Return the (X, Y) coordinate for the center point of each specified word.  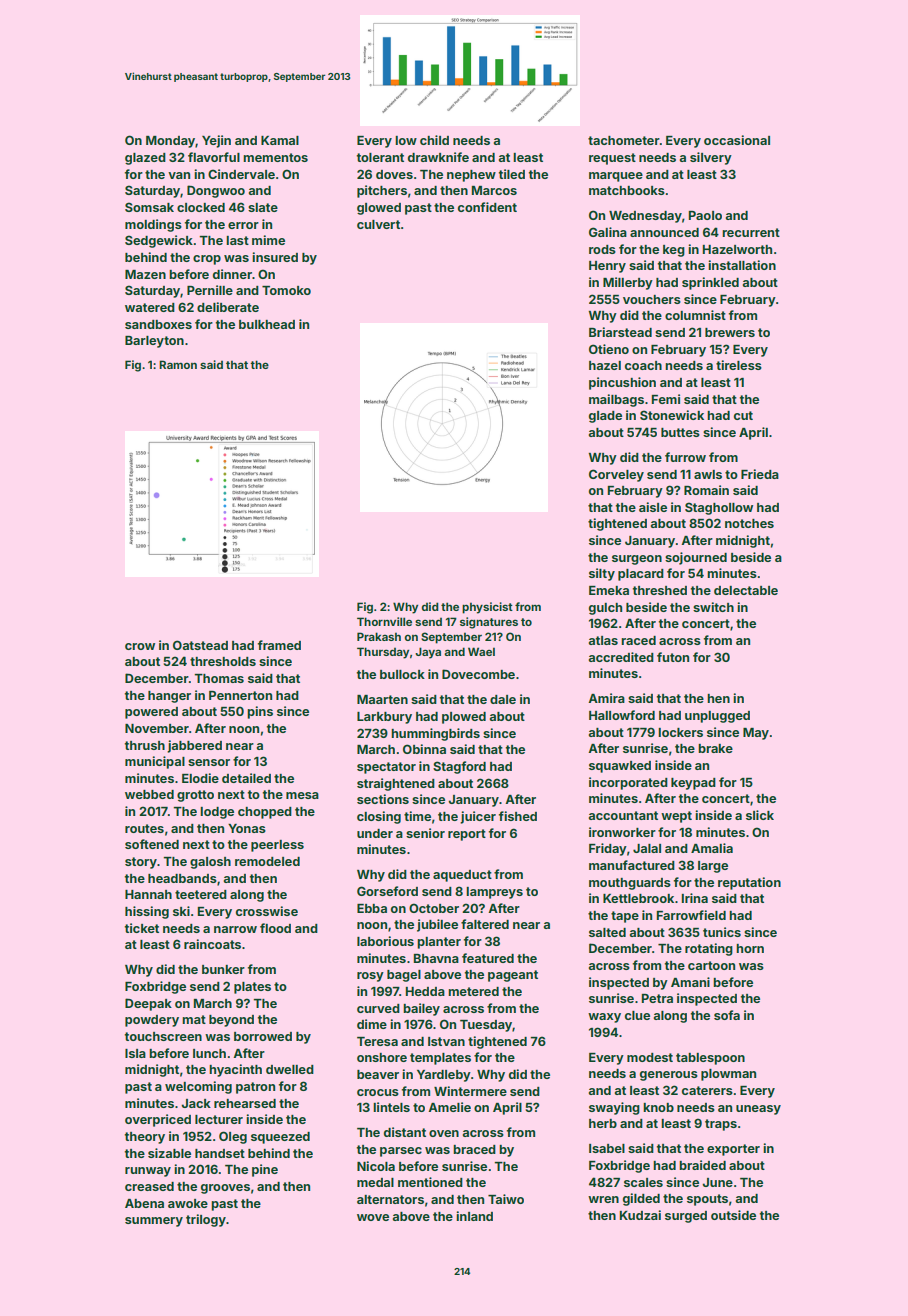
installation (742, 265)
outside (733, 1215)
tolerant (380, 157)
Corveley (616, 475)
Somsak (149, 207)
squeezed (280, 1138)
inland (474, 1216)
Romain (706, 490)
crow (140, 646)
